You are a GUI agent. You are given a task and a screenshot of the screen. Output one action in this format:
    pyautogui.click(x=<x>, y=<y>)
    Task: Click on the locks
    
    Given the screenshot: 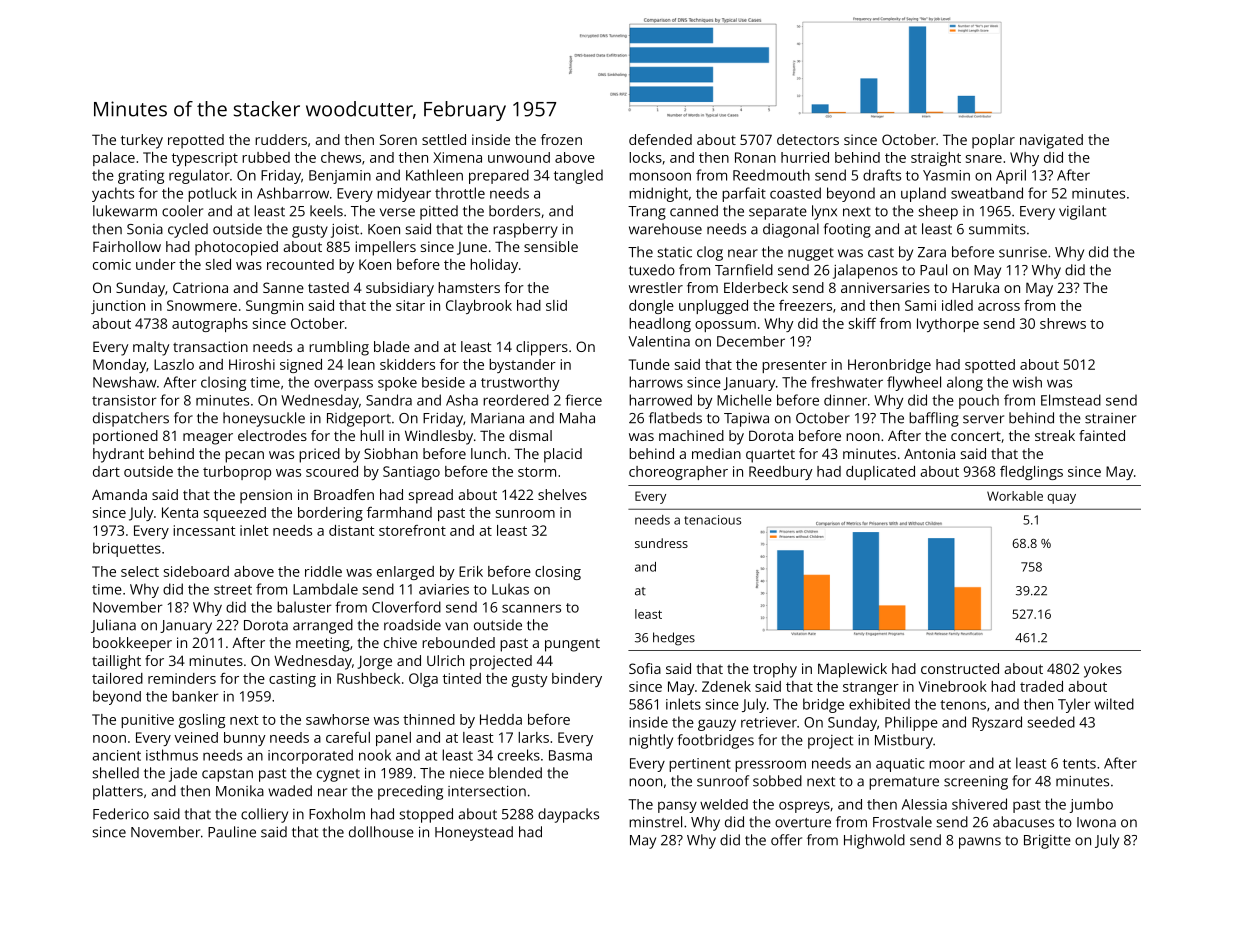 What is the action you would take?
    pyautogui.click(x=645, y=157)
